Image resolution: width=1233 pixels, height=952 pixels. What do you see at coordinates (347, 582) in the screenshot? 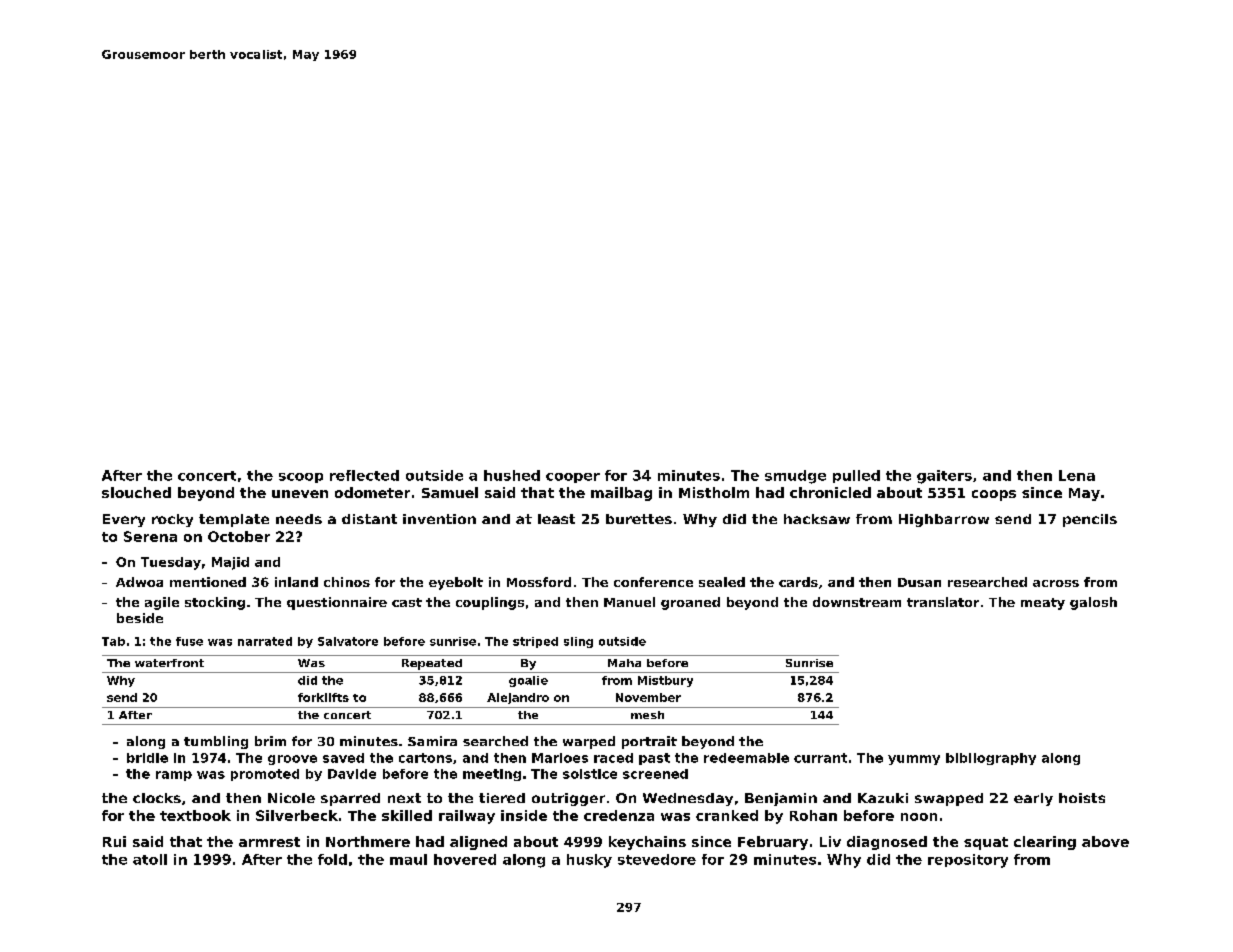
I see `chinos` at bounding box center [347, 582].
